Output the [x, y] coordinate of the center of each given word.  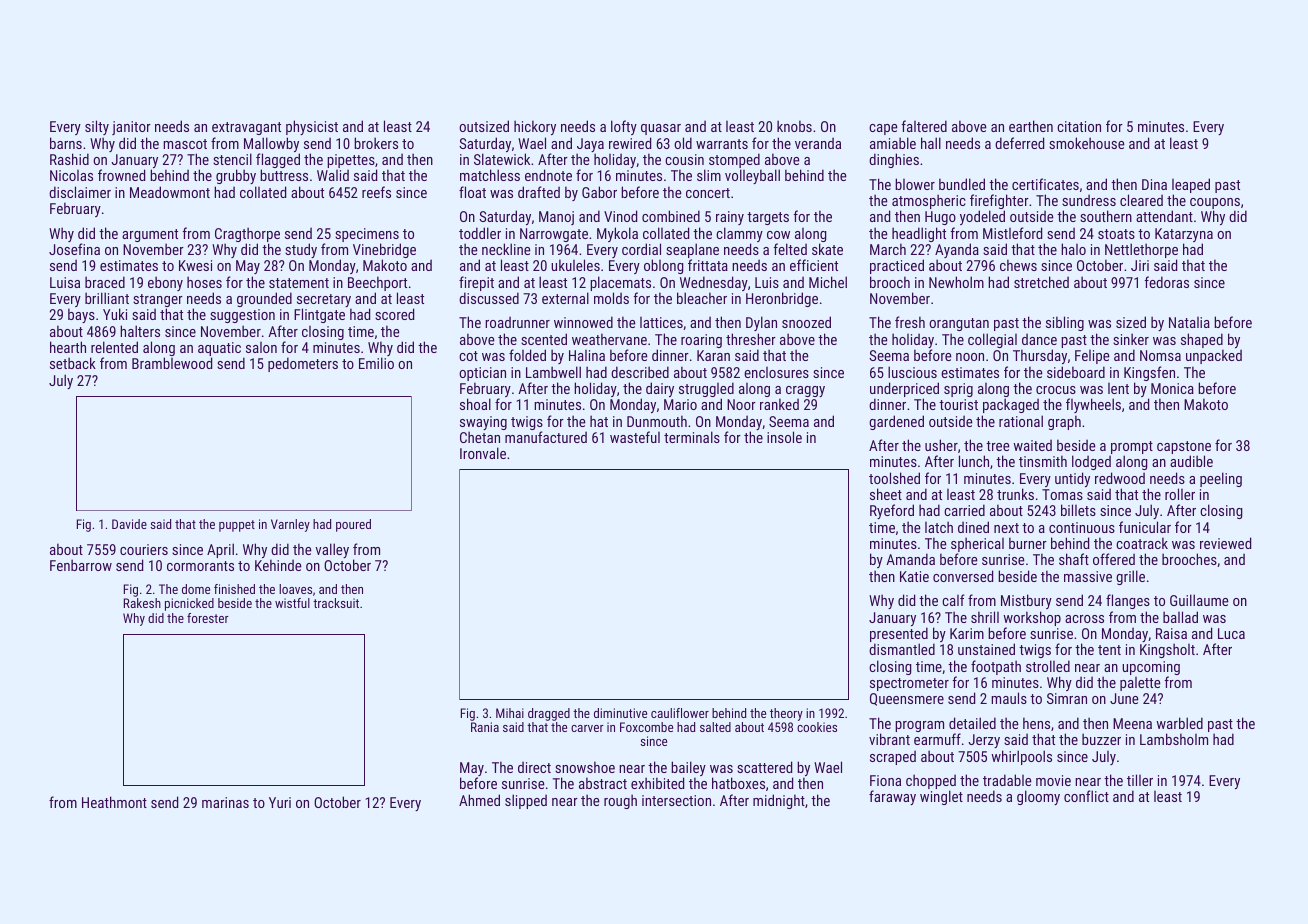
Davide [129, 524]
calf [953, 600]
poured [353, 525]
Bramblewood [172, 363]
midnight [779, 801]
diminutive [620, 713]
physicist [312, 127]
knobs [794, 126]
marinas [225, 802]
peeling [1221, 479]
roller [1180, 494]
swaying [483, 423]
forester [208, 618]
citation [1079, 126]
